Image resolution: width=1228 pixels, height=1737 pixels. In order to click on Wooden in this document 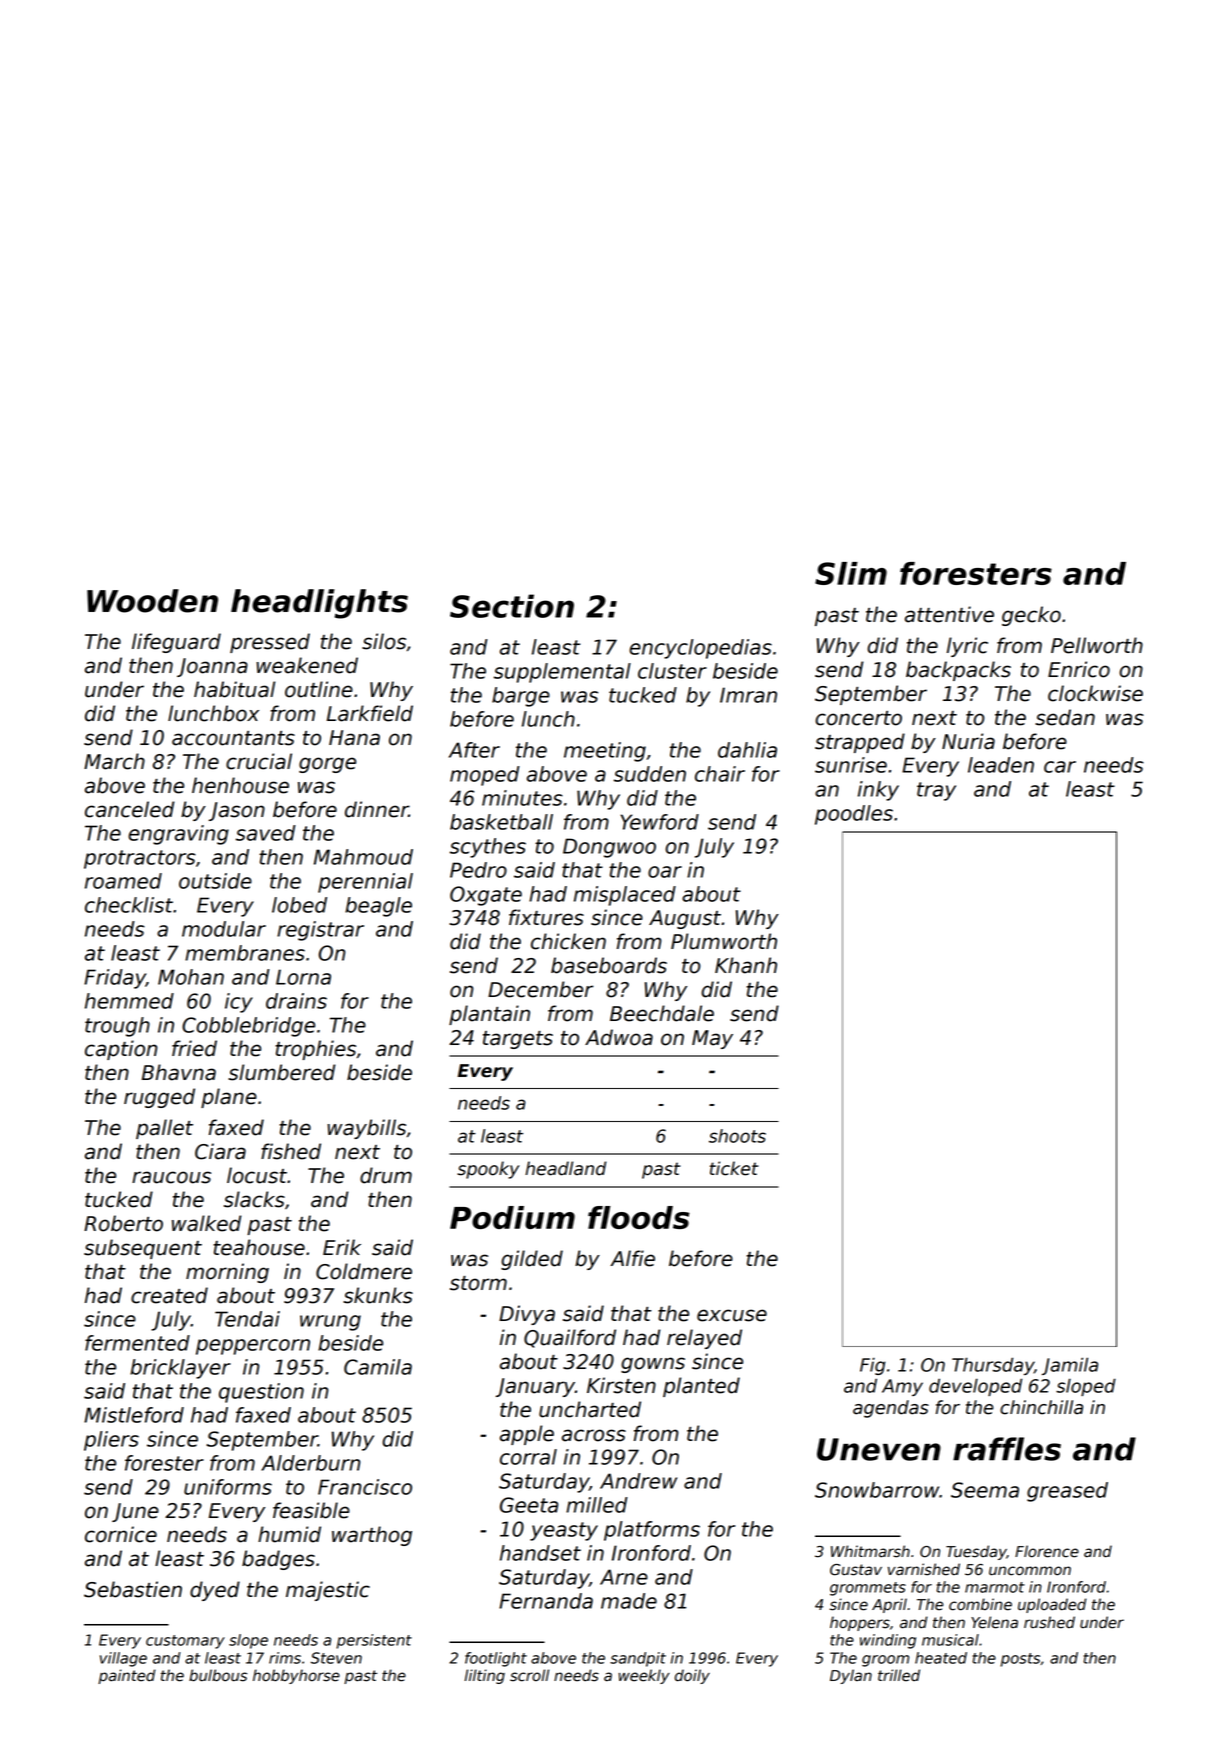, I will do `click(152, 601)`.
